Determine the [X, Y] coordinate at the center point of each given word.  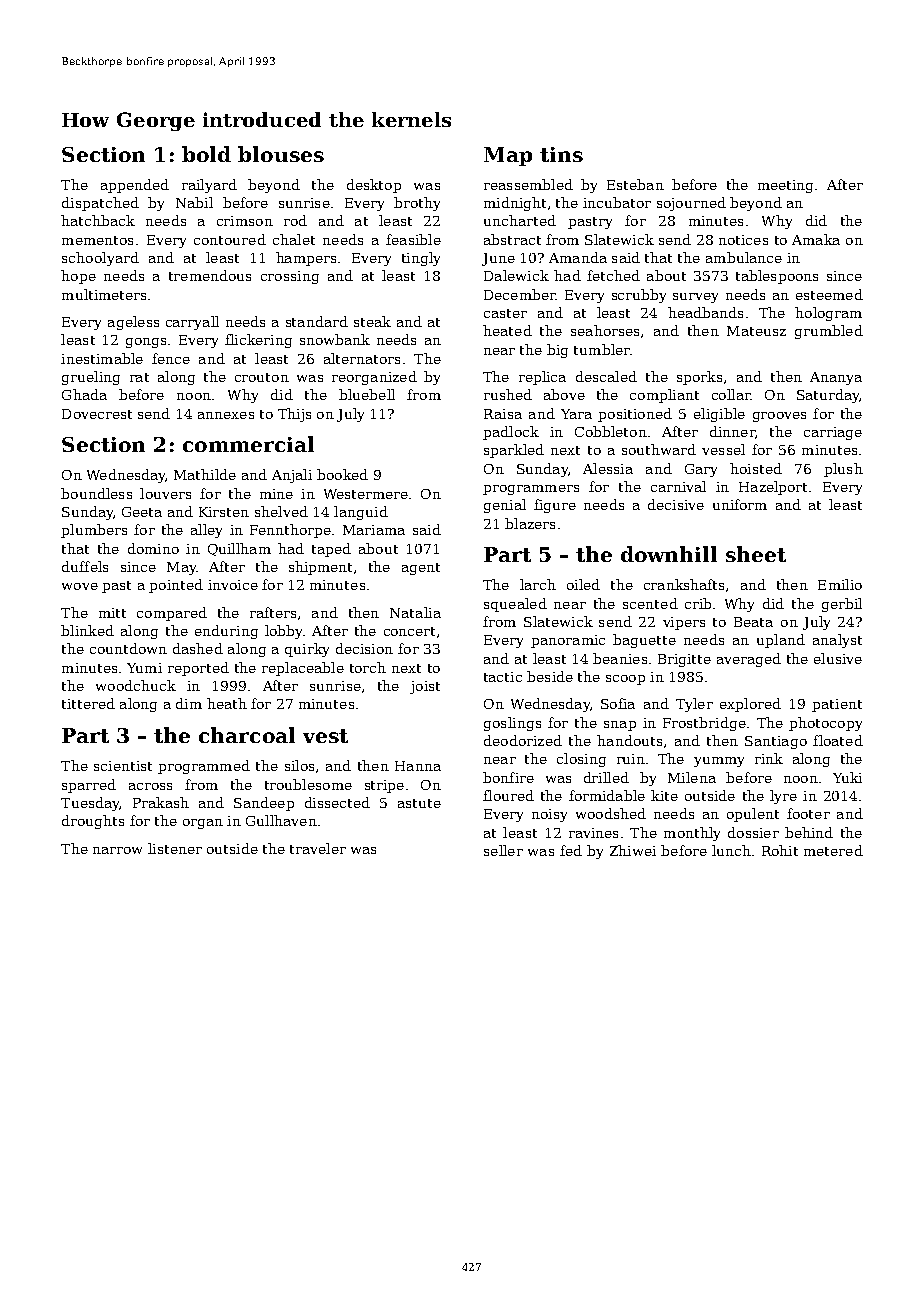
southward [659, 449]
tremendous [210, 275]
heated [507, 330]
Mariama [374, 530]
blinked [87, 630]
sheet [756, 554]
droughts [93, 822]
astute [419, 803]
